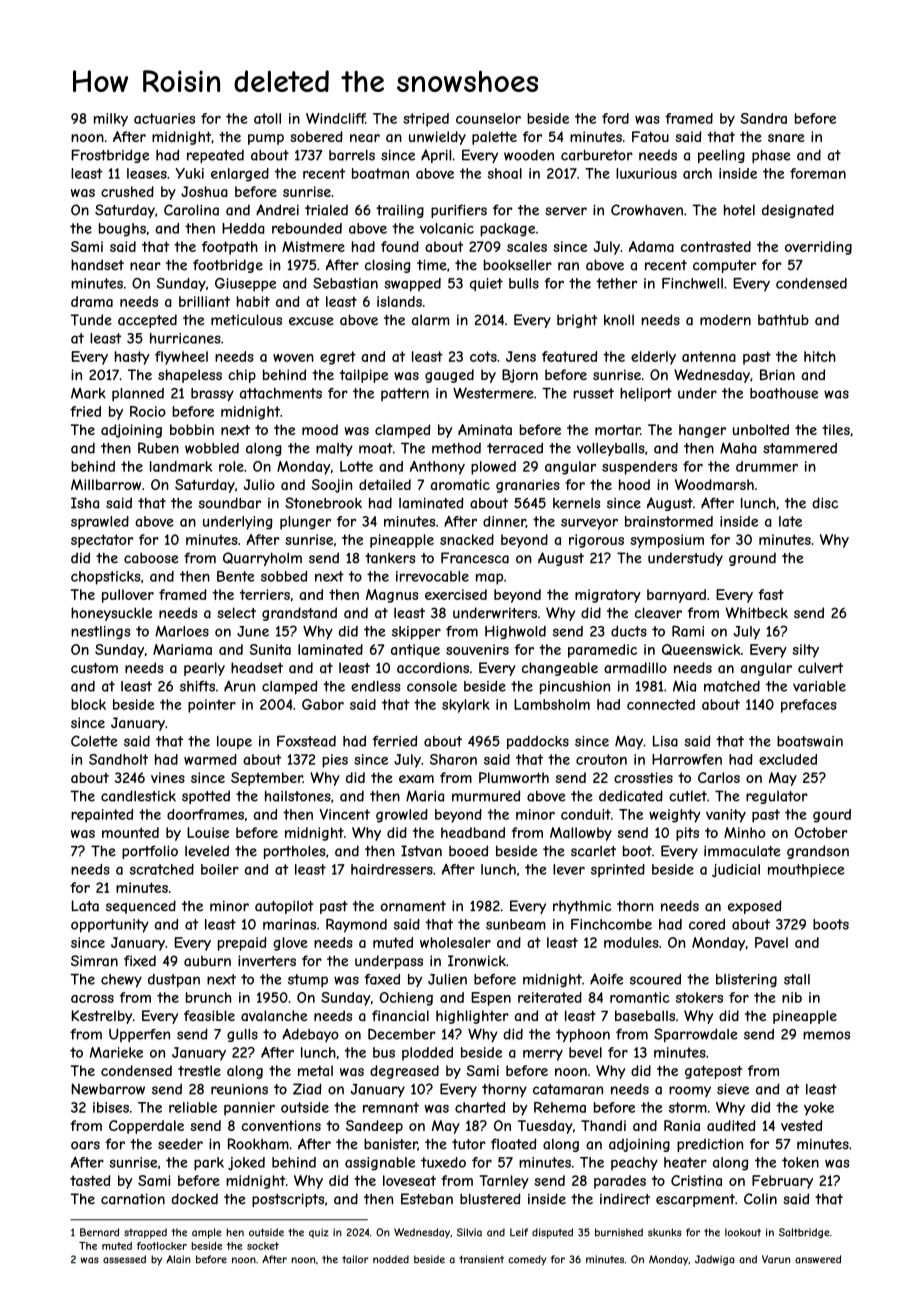 The image size is (924, 1308). I want to click on strapped, so click(145, 1233).
